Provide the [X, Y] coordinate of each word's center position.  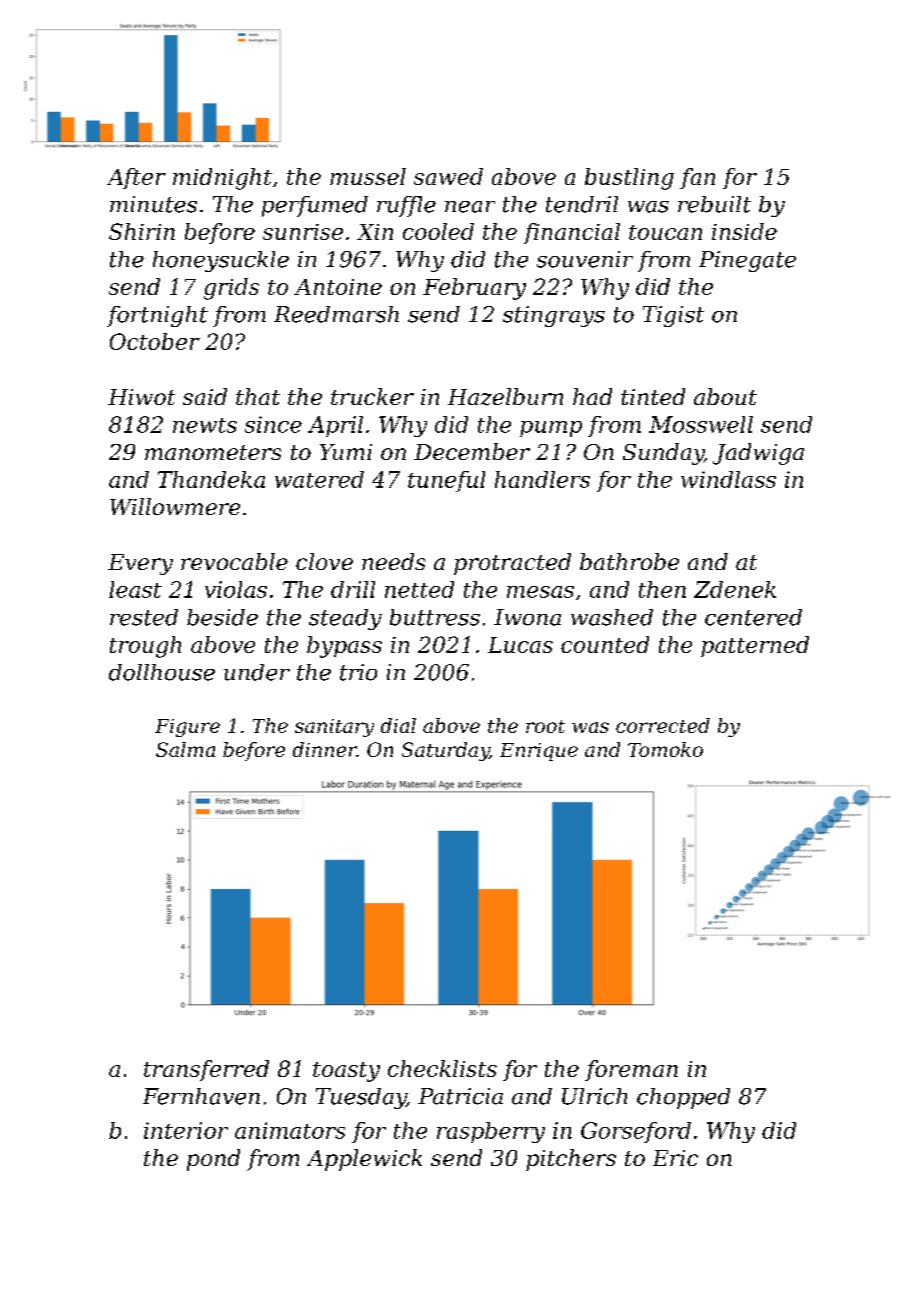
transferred [206, 1070]
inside [744, 231]
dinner [325, 749]
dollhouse [162, 672]
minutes [153, 204]
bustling [629, 179]
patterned [755, 646]
